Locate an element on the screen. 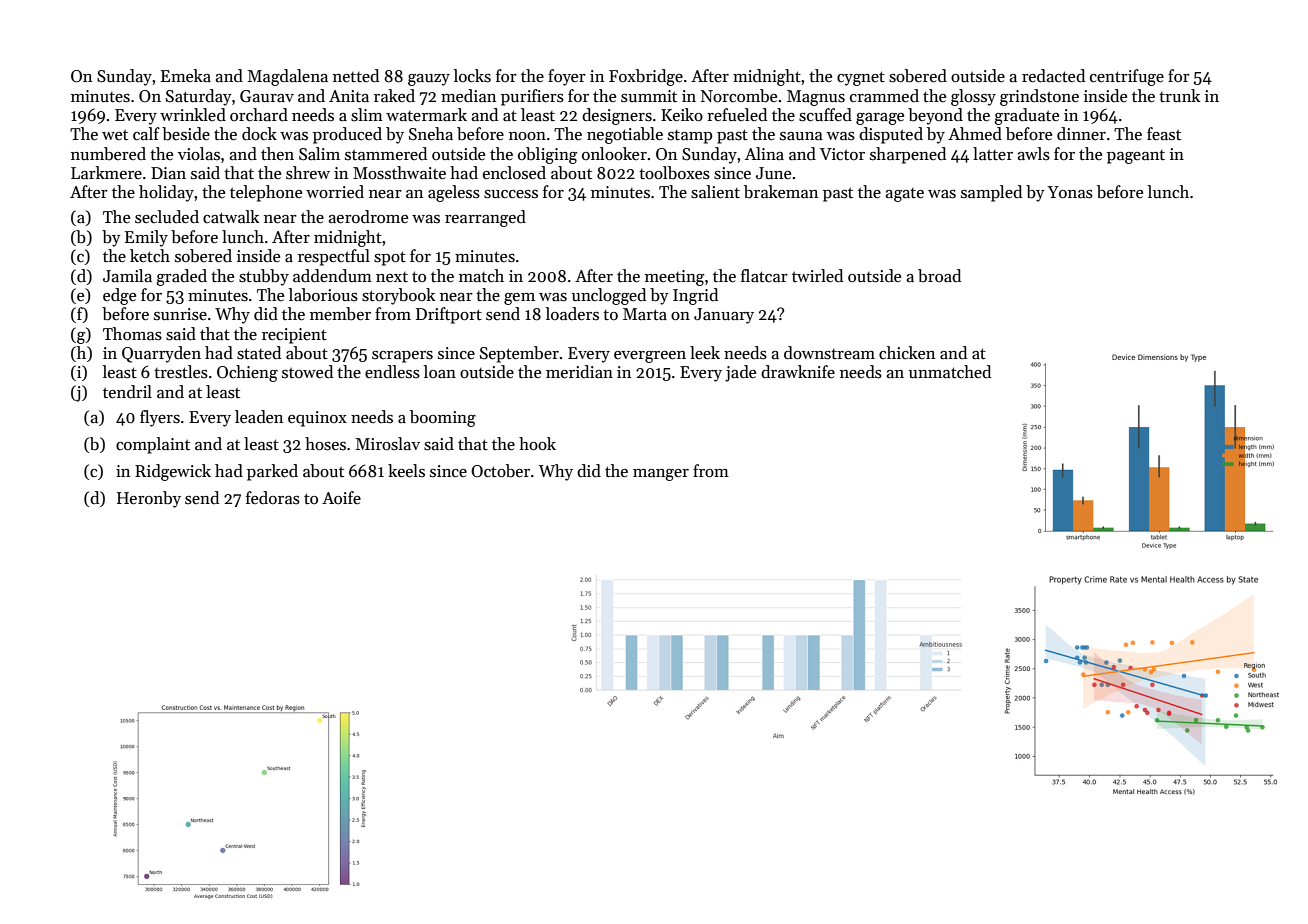  rearranged is located at coordinates (485, 218).
